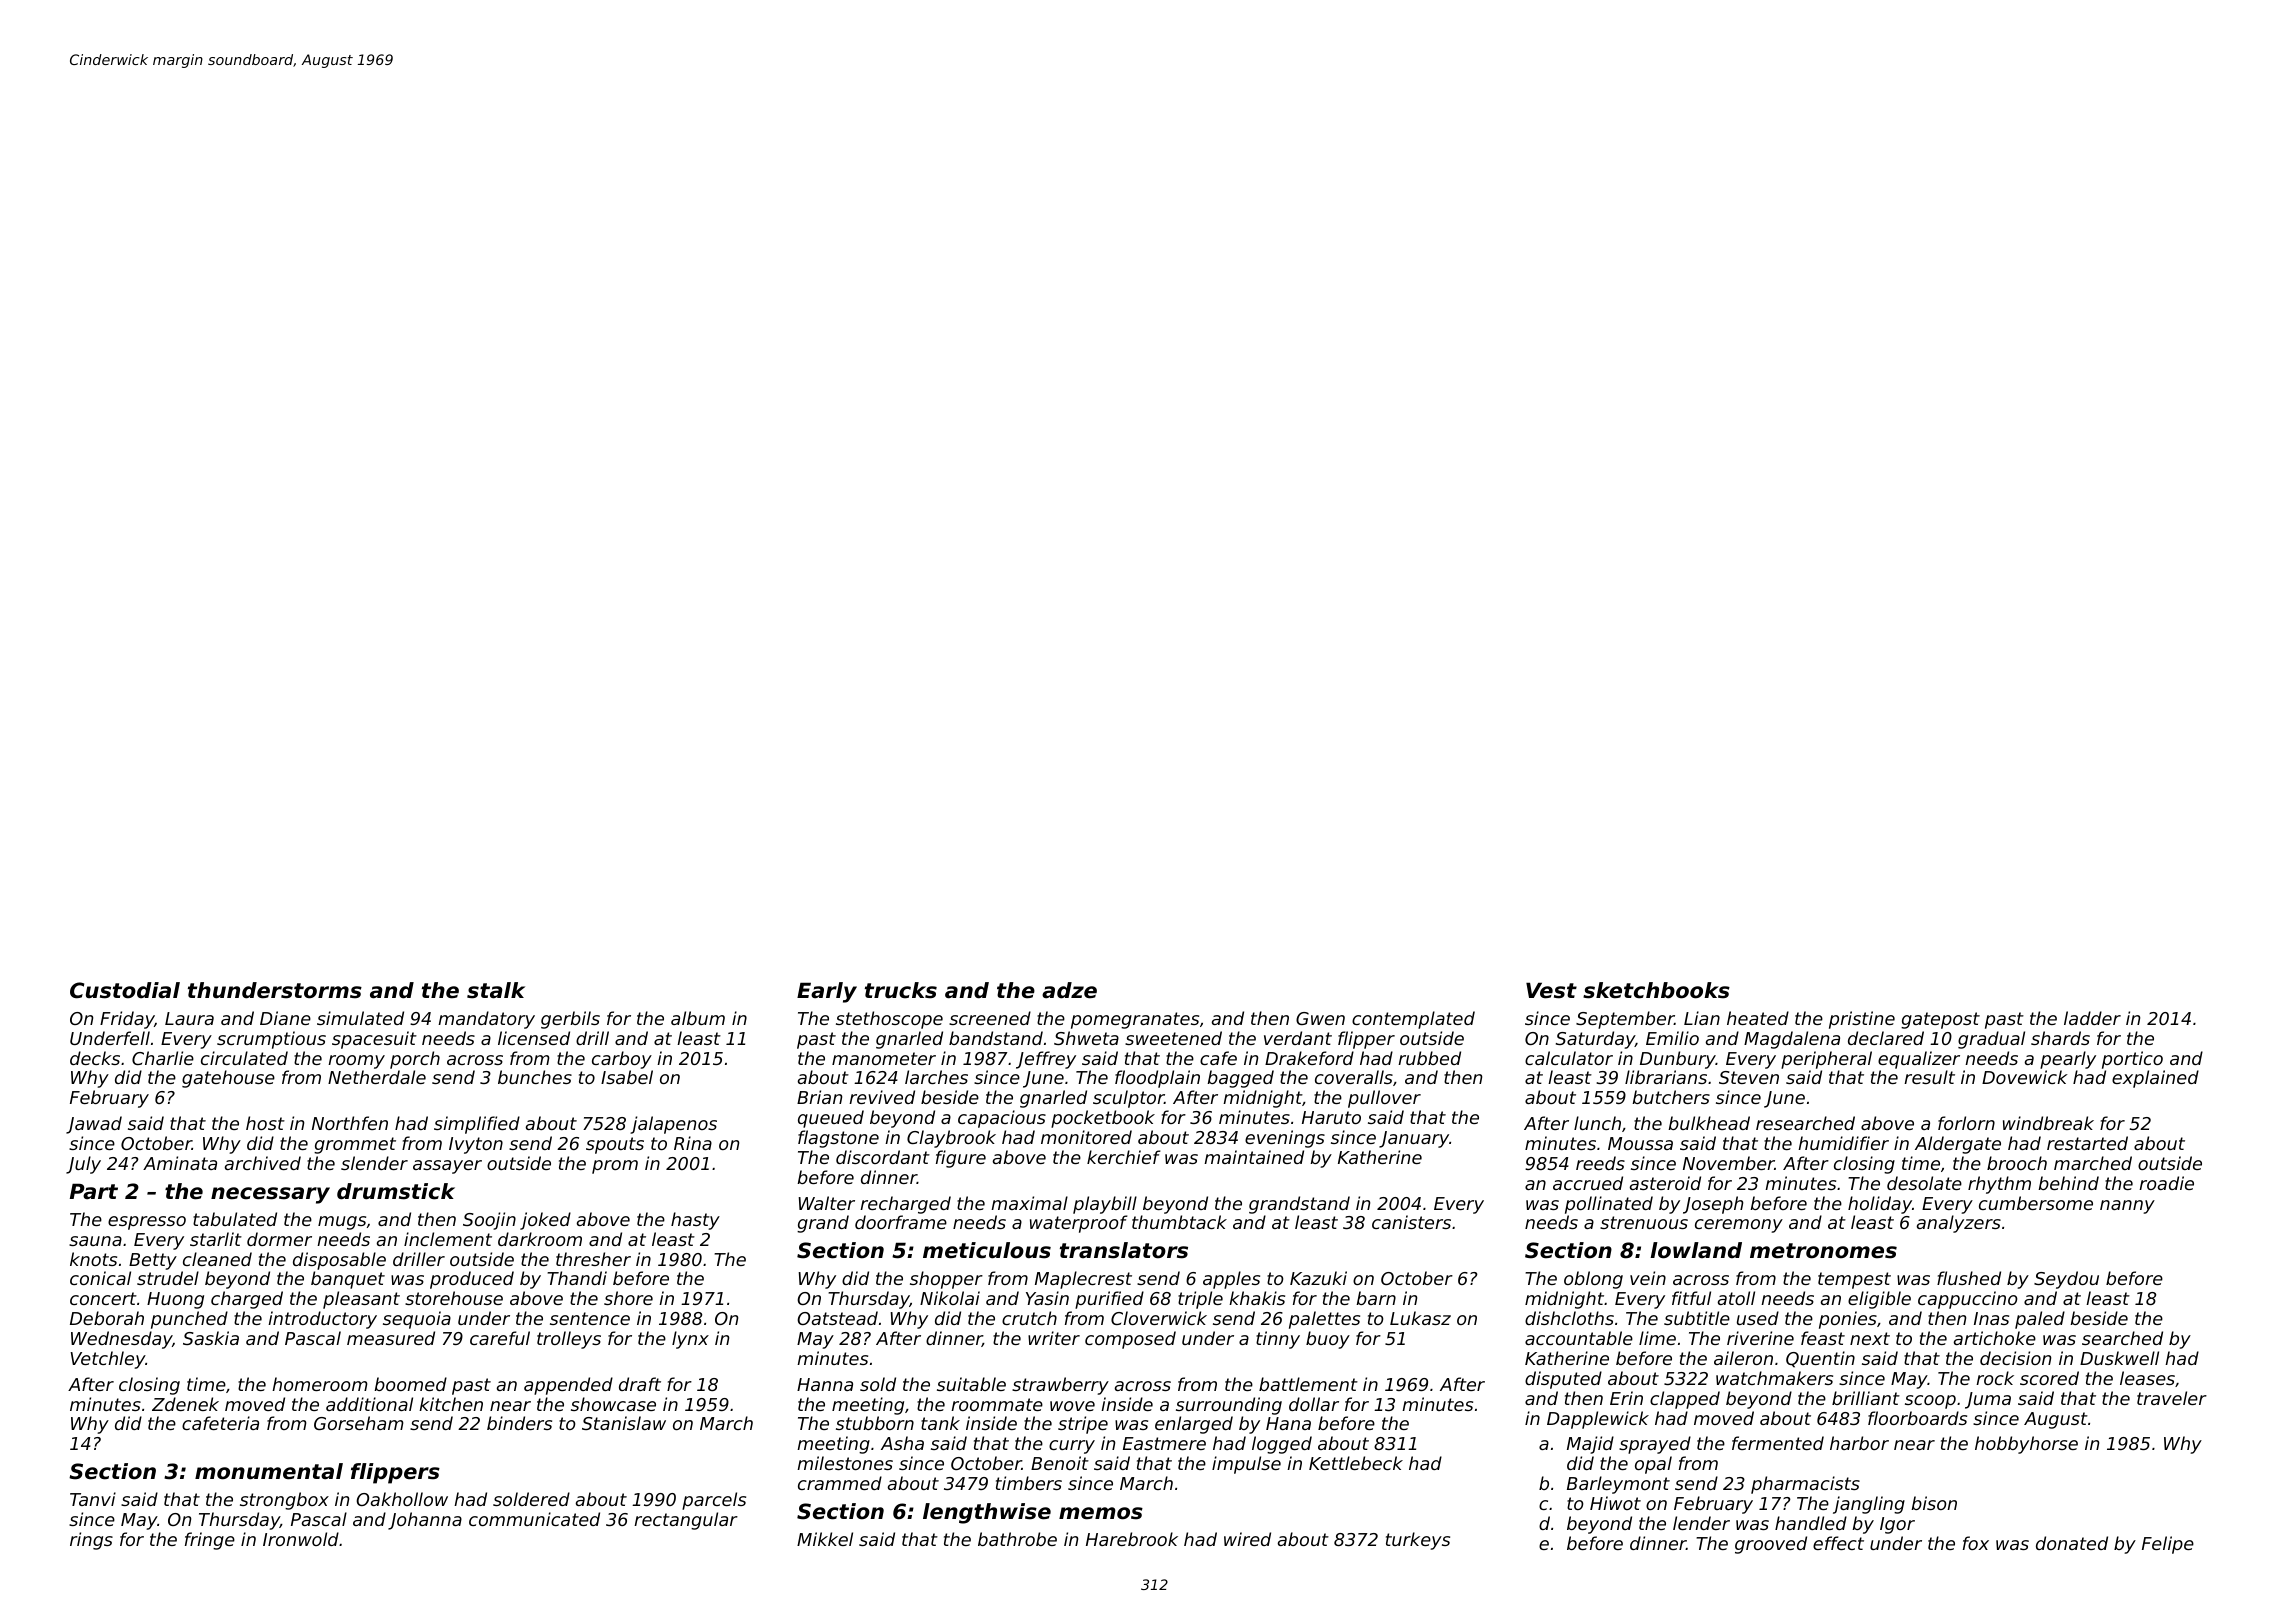 The image size is (2282, 1614). Describe the element at coordinates (1072, 1447) in the page. I see `curry` at that location.
